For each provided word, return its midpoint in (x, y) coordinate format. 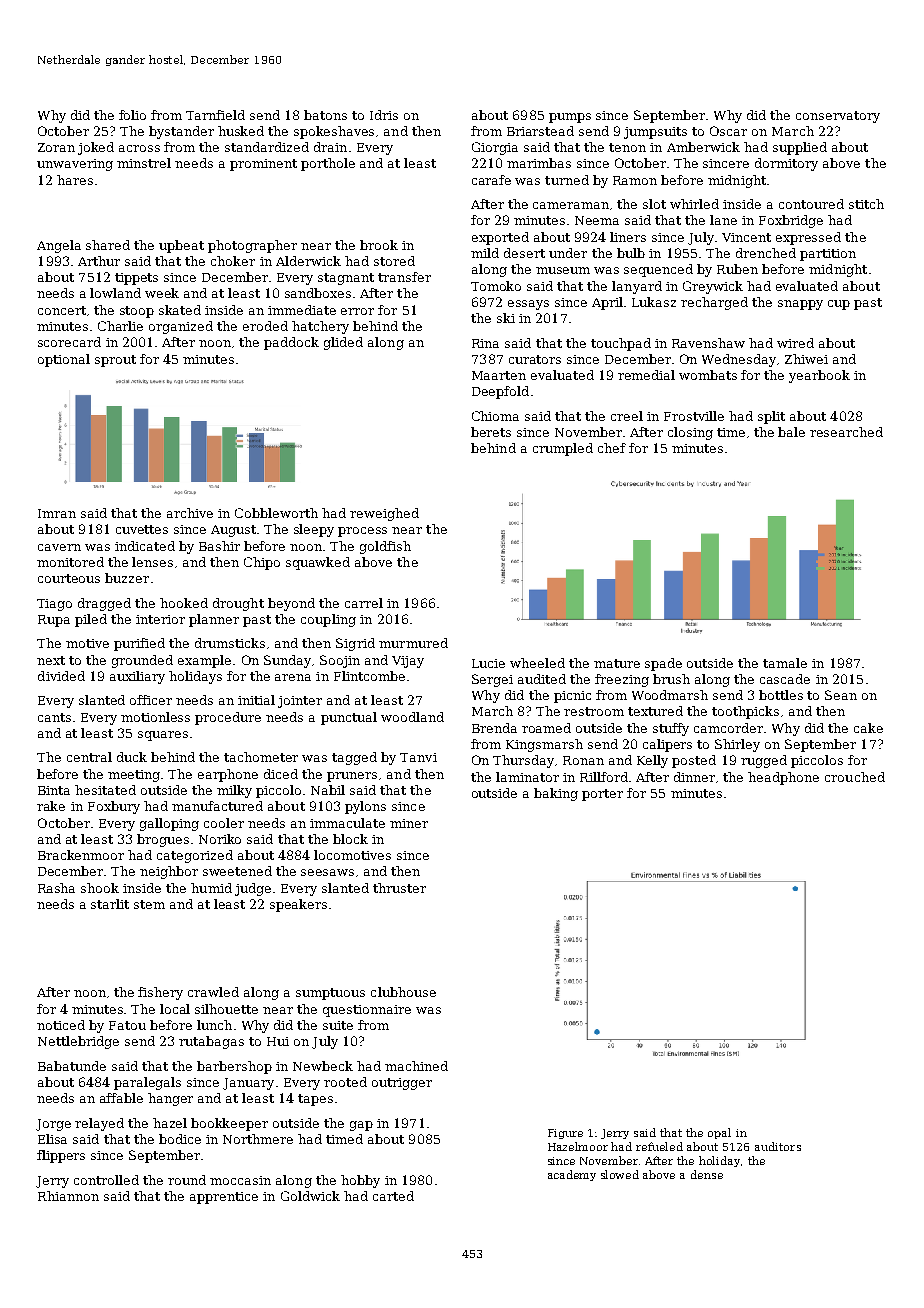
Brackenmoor (81, 855)
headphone (783, 778)
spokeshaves (334, 132)
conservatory (838, 117)
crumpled (563, 449)
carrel (364, 603)
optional (64, 360)
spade (663, 664)
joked (96, 148)
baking (556, 794)
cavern (59, 547)
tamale (785, 663)
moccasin (240, 1180)
